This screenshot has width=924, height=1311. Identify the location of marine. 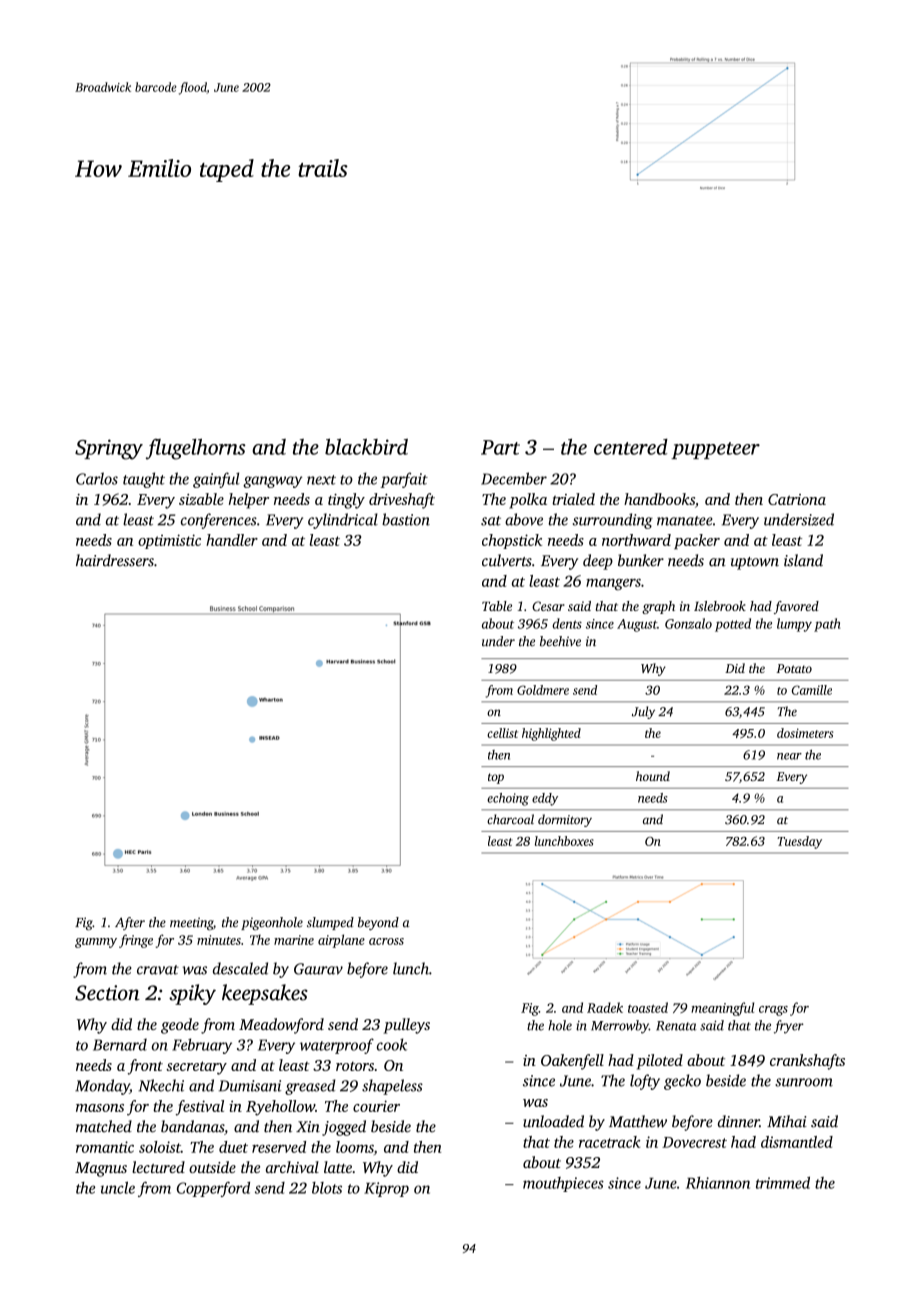
(294, 940).
